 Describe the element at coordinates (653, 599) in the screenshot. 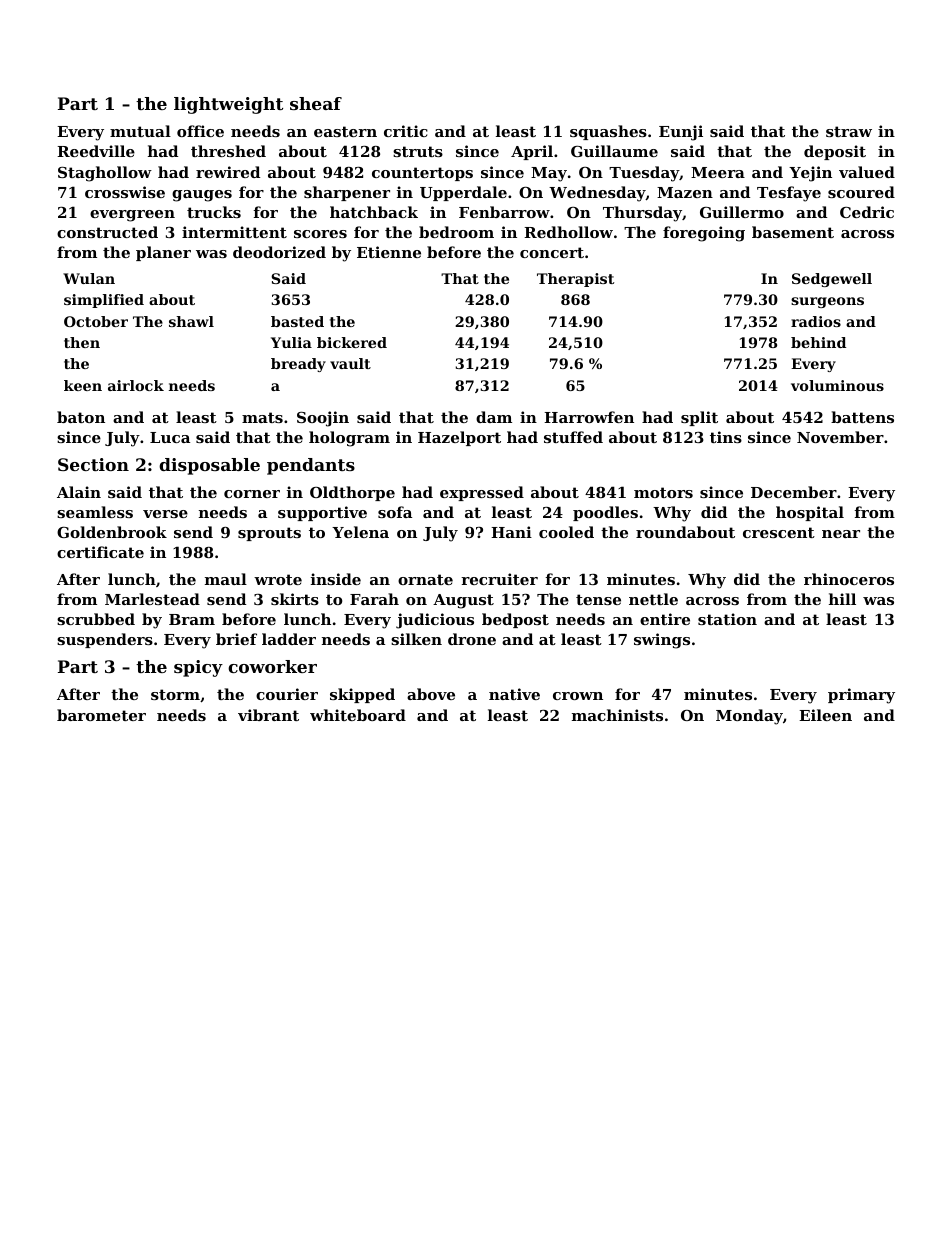

I see `nettle` at that location.
